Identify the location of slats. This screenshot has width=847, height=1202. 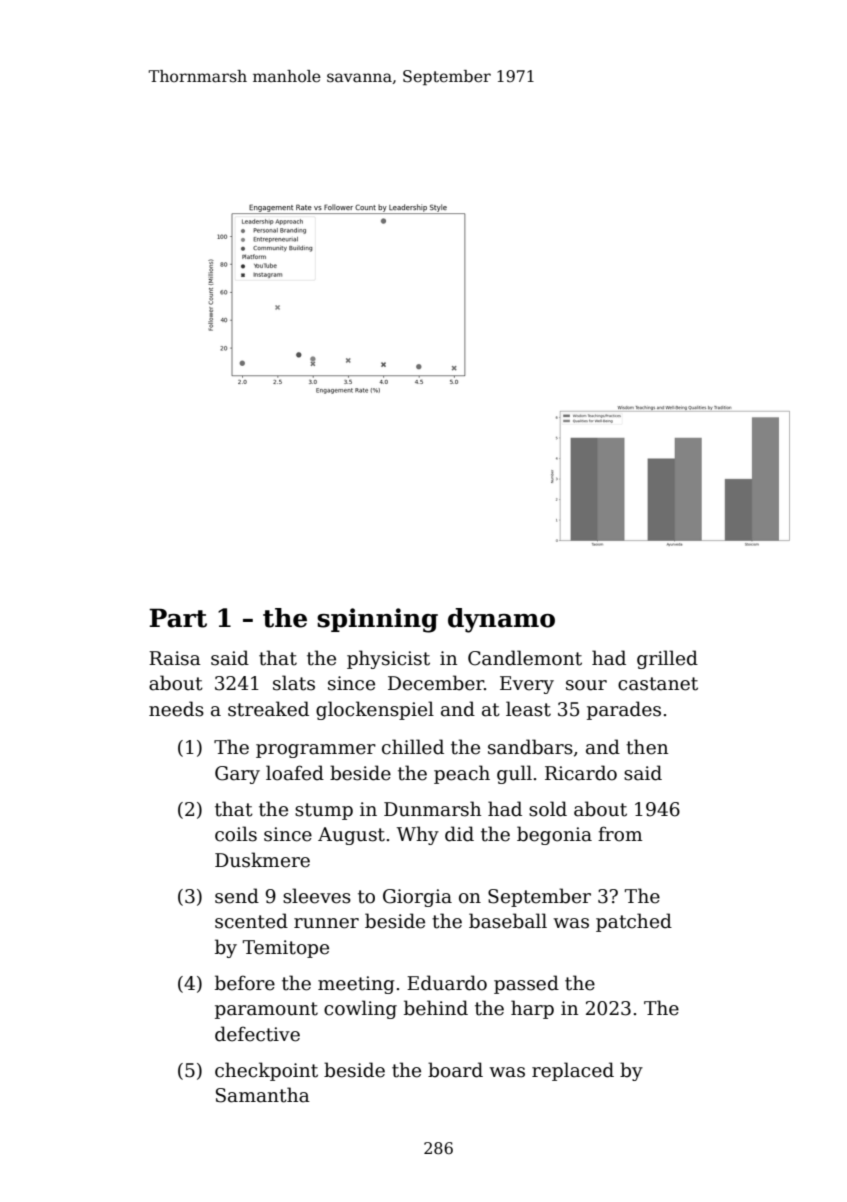
(294, 683).
